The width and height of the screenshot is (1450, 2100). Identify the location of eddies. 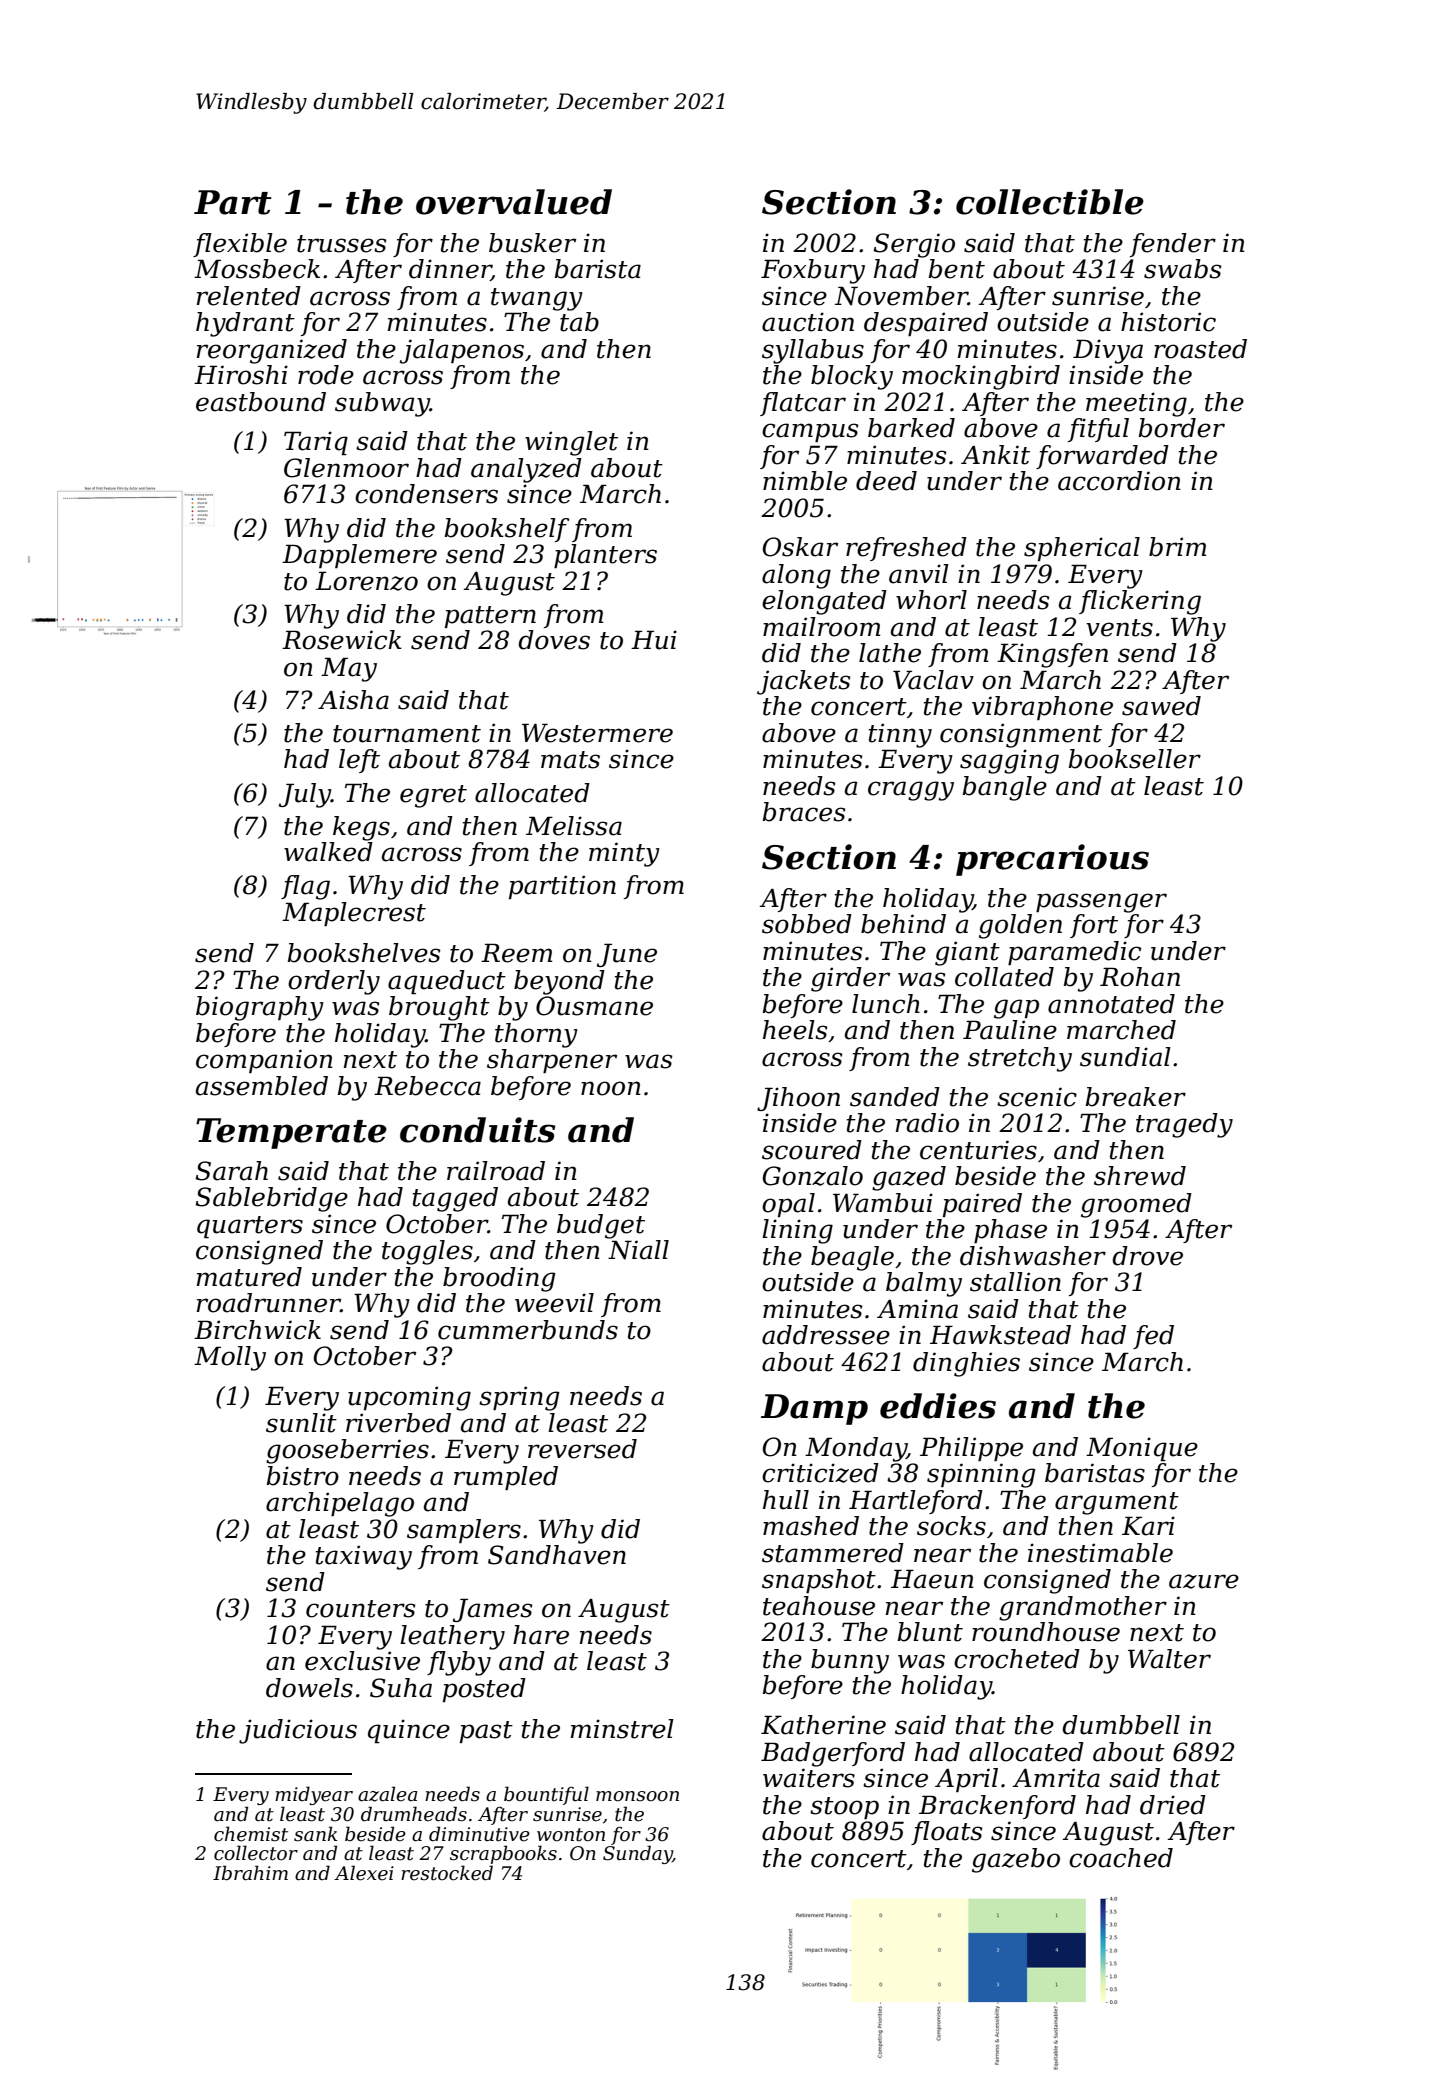
(938, 1406).
